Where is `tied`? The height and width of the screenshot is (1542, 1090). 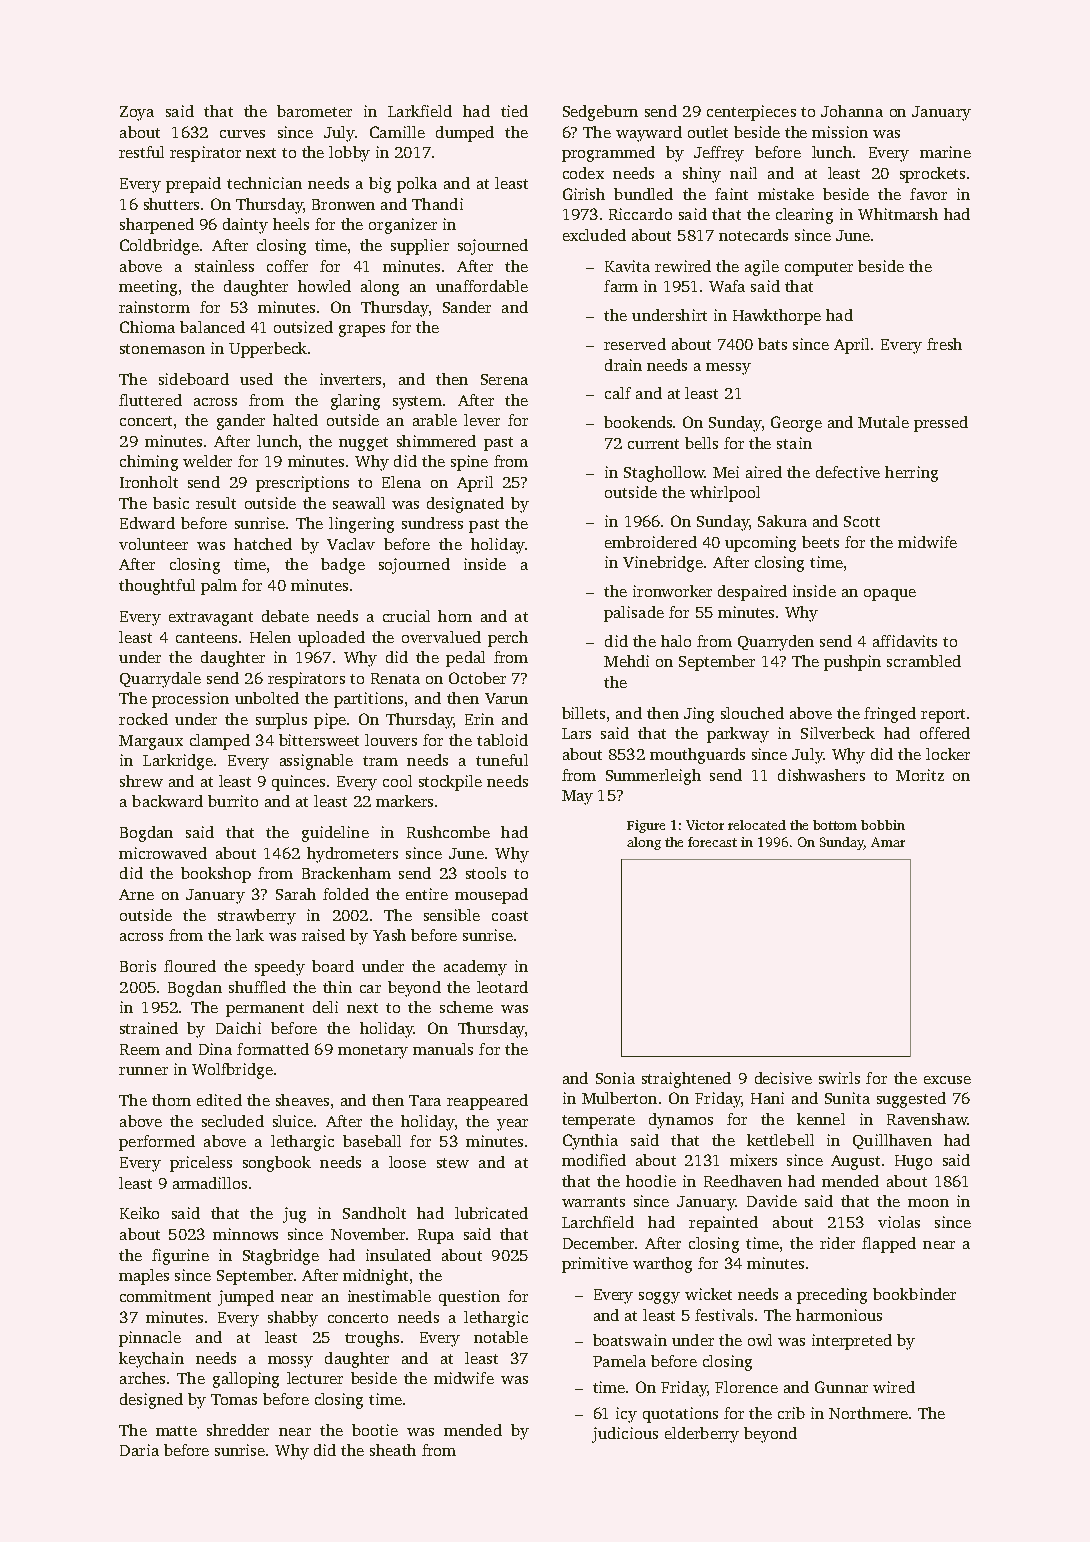
tied is located at coordinates (514, 111).
